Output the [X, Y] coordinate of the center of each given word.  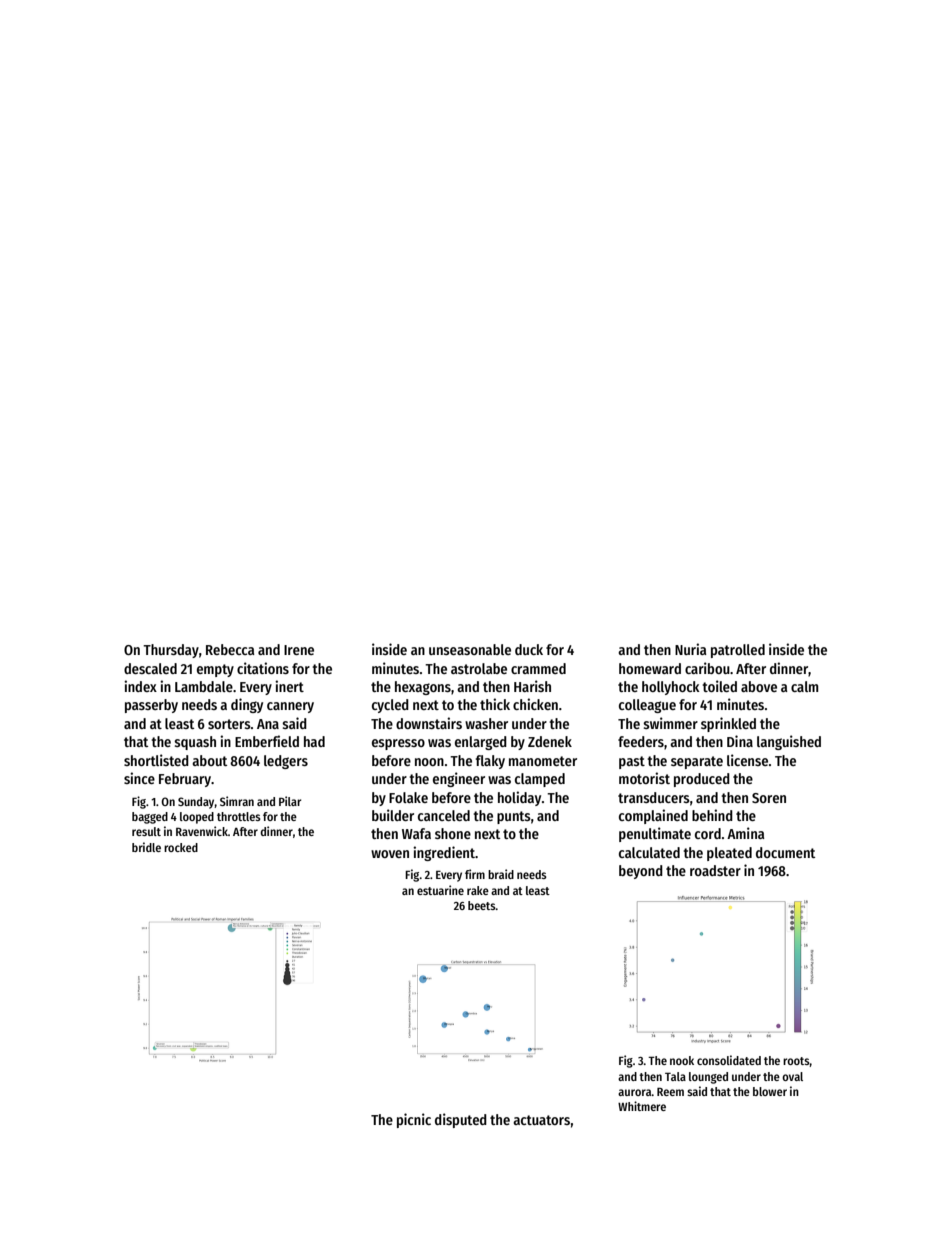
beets [482, 905]
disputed [461, 1120]
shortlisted [156, 760]
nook [682, 1060]
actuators [541, 1120]
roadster [715, 870]
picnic [414, 1120]
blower [770, 1091]
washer [486, 723]
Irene [299, 650]
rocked [181, 847]
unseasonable [470, 649]
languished [789, 742]
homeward [650, 668]
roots [796, 1062]
